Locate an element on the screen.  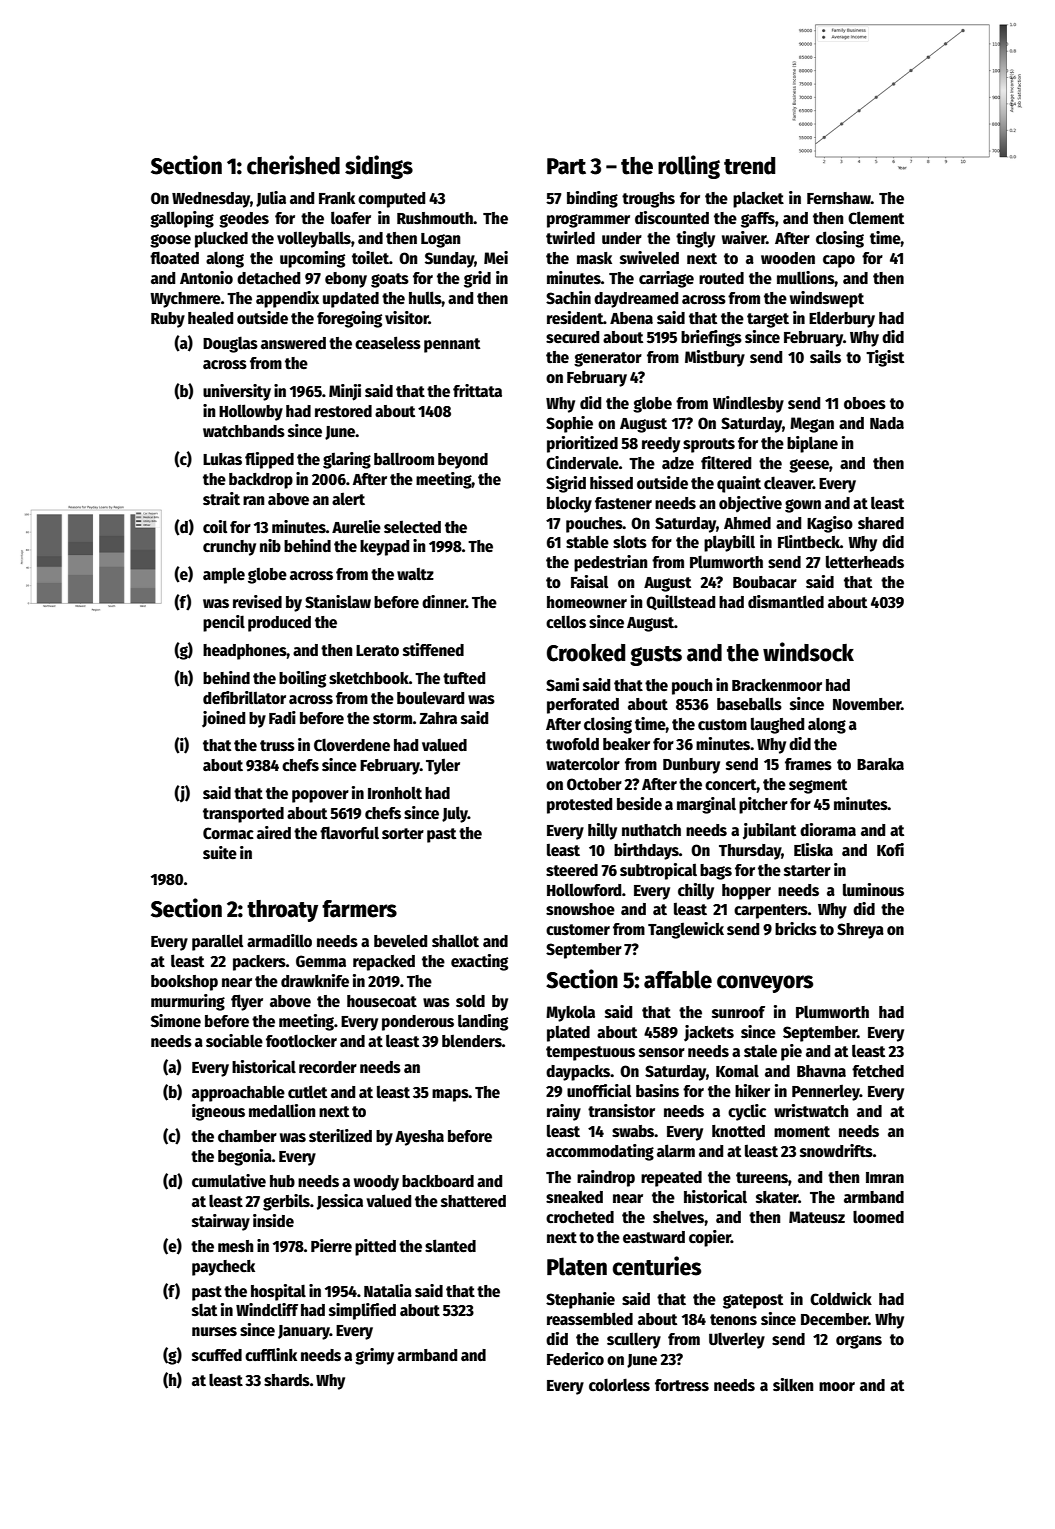
storm is located at coordinates (393, 718).
